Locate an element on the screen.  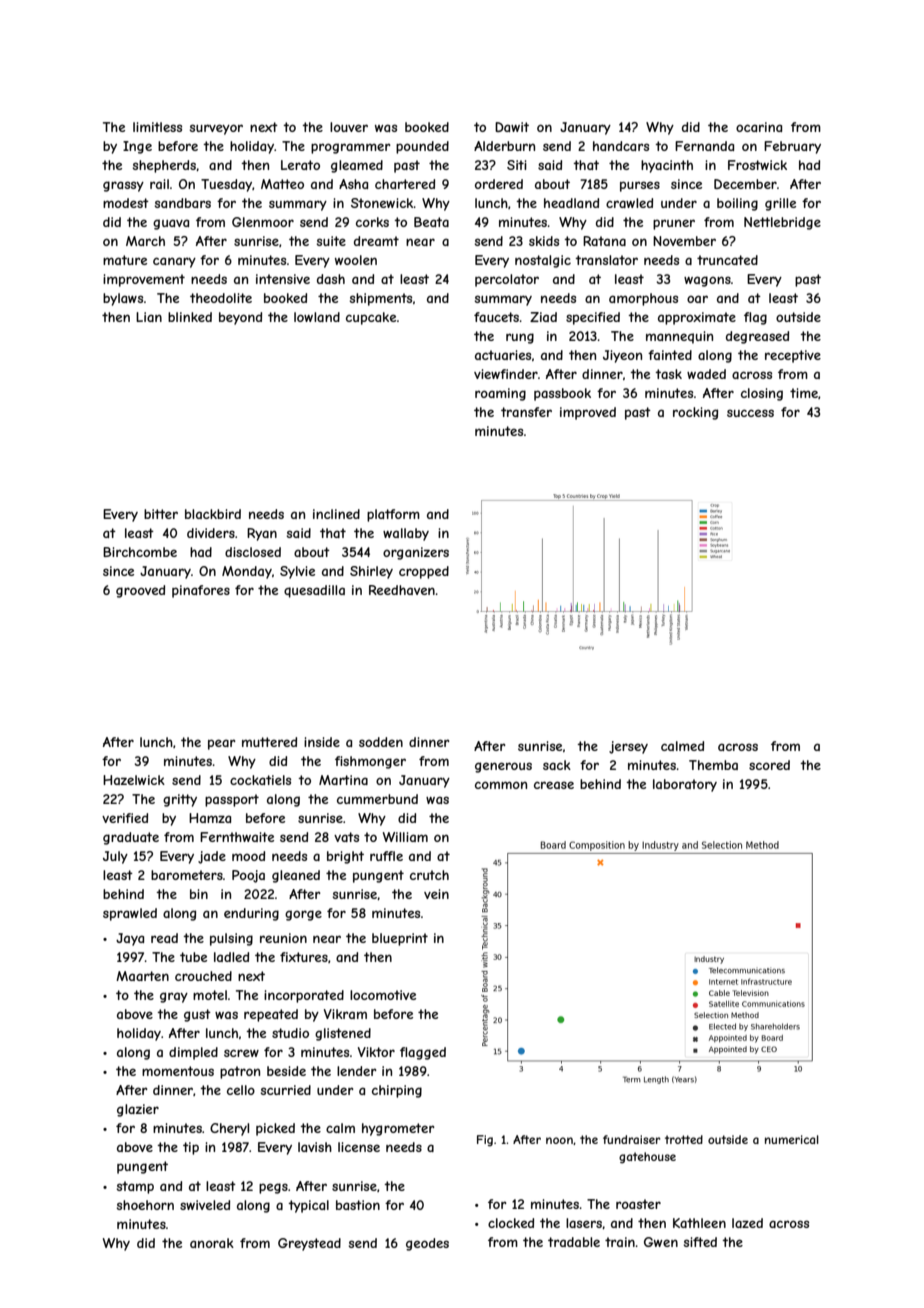
ocarina is located at coordinates (759, 127).
